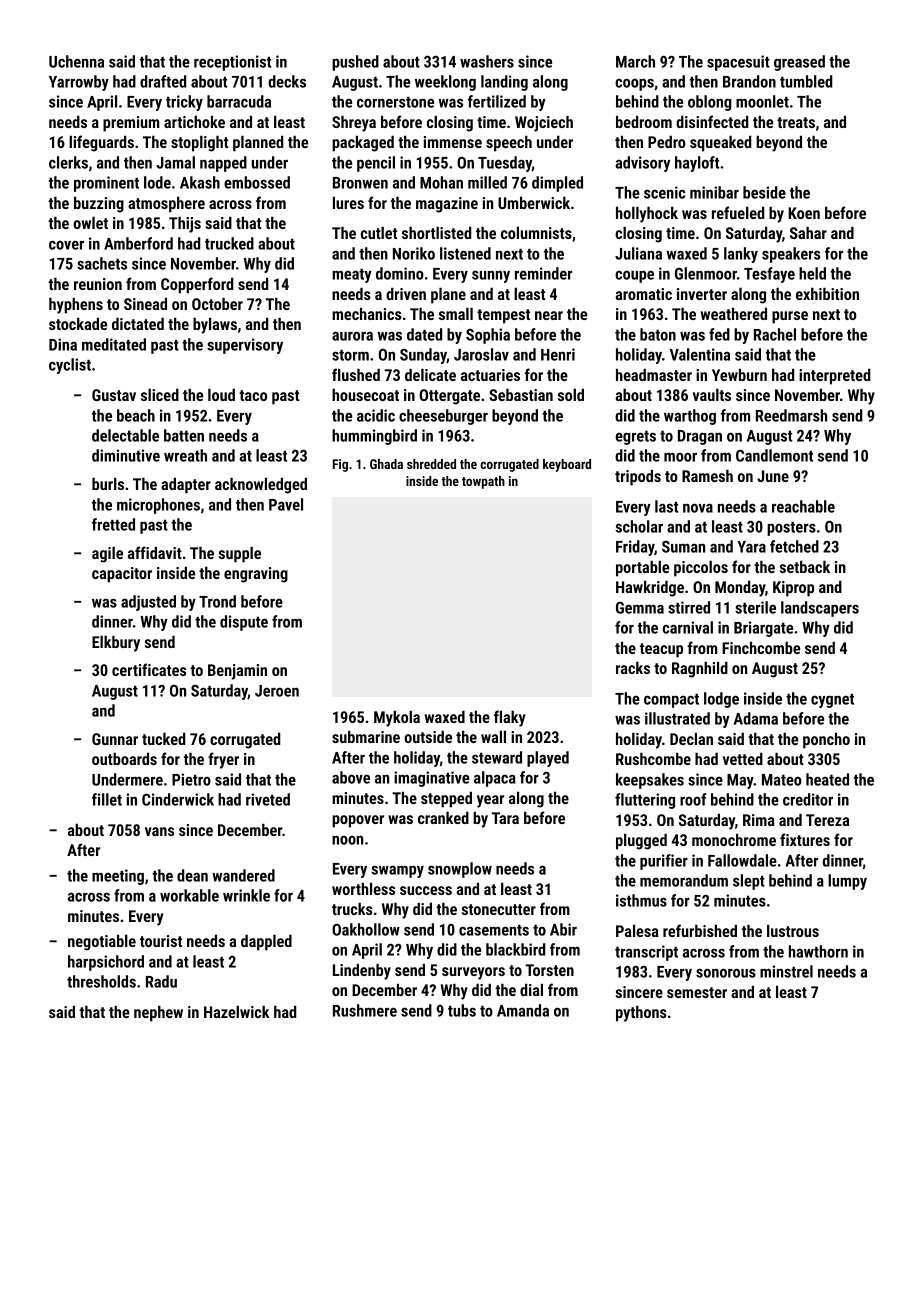  Describe the element at coordinates (494, 930) in the screenshot. I see `casements` at that location.
